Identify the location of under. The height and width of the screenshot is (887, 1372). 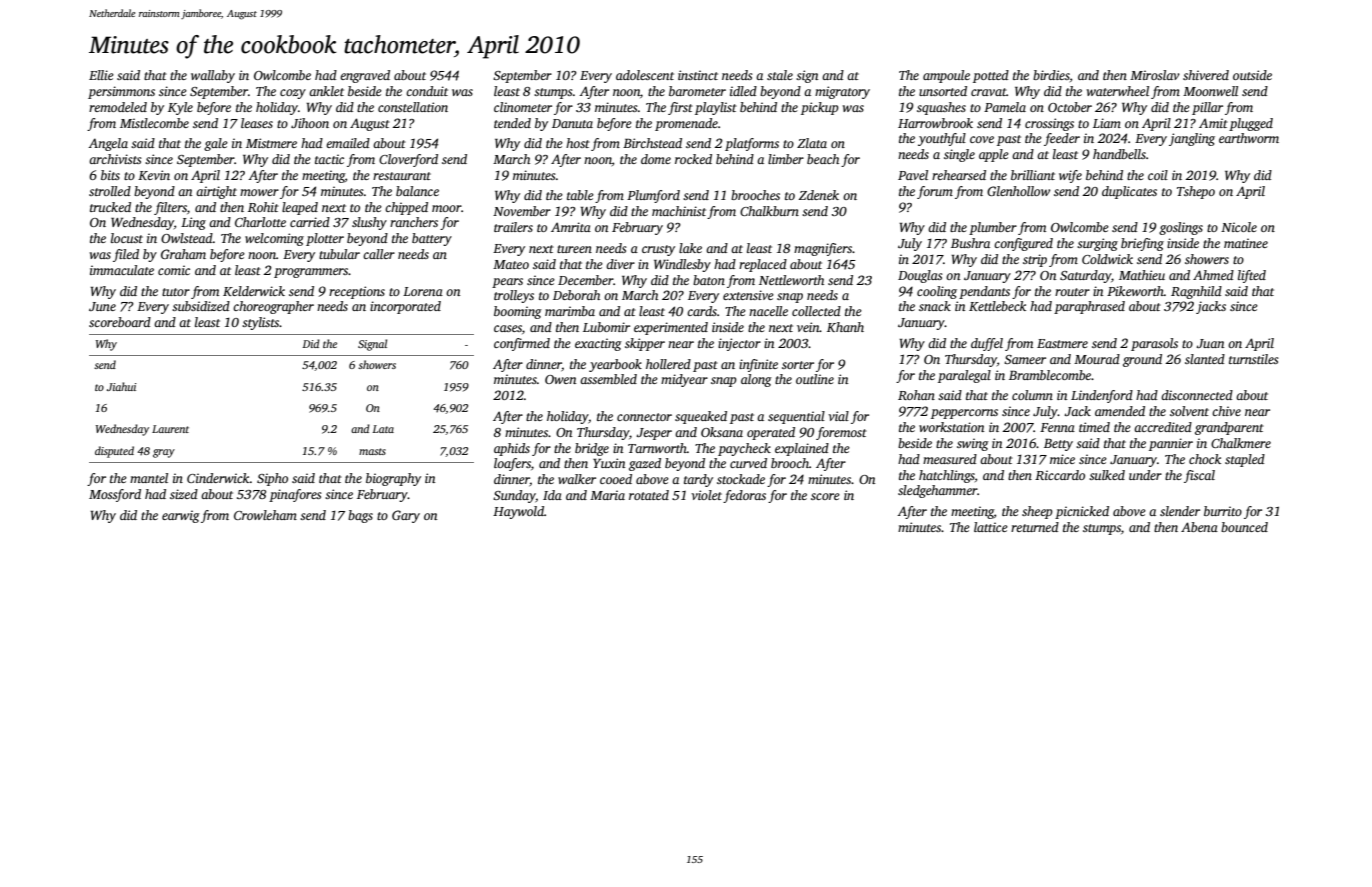
(1145, 475).
